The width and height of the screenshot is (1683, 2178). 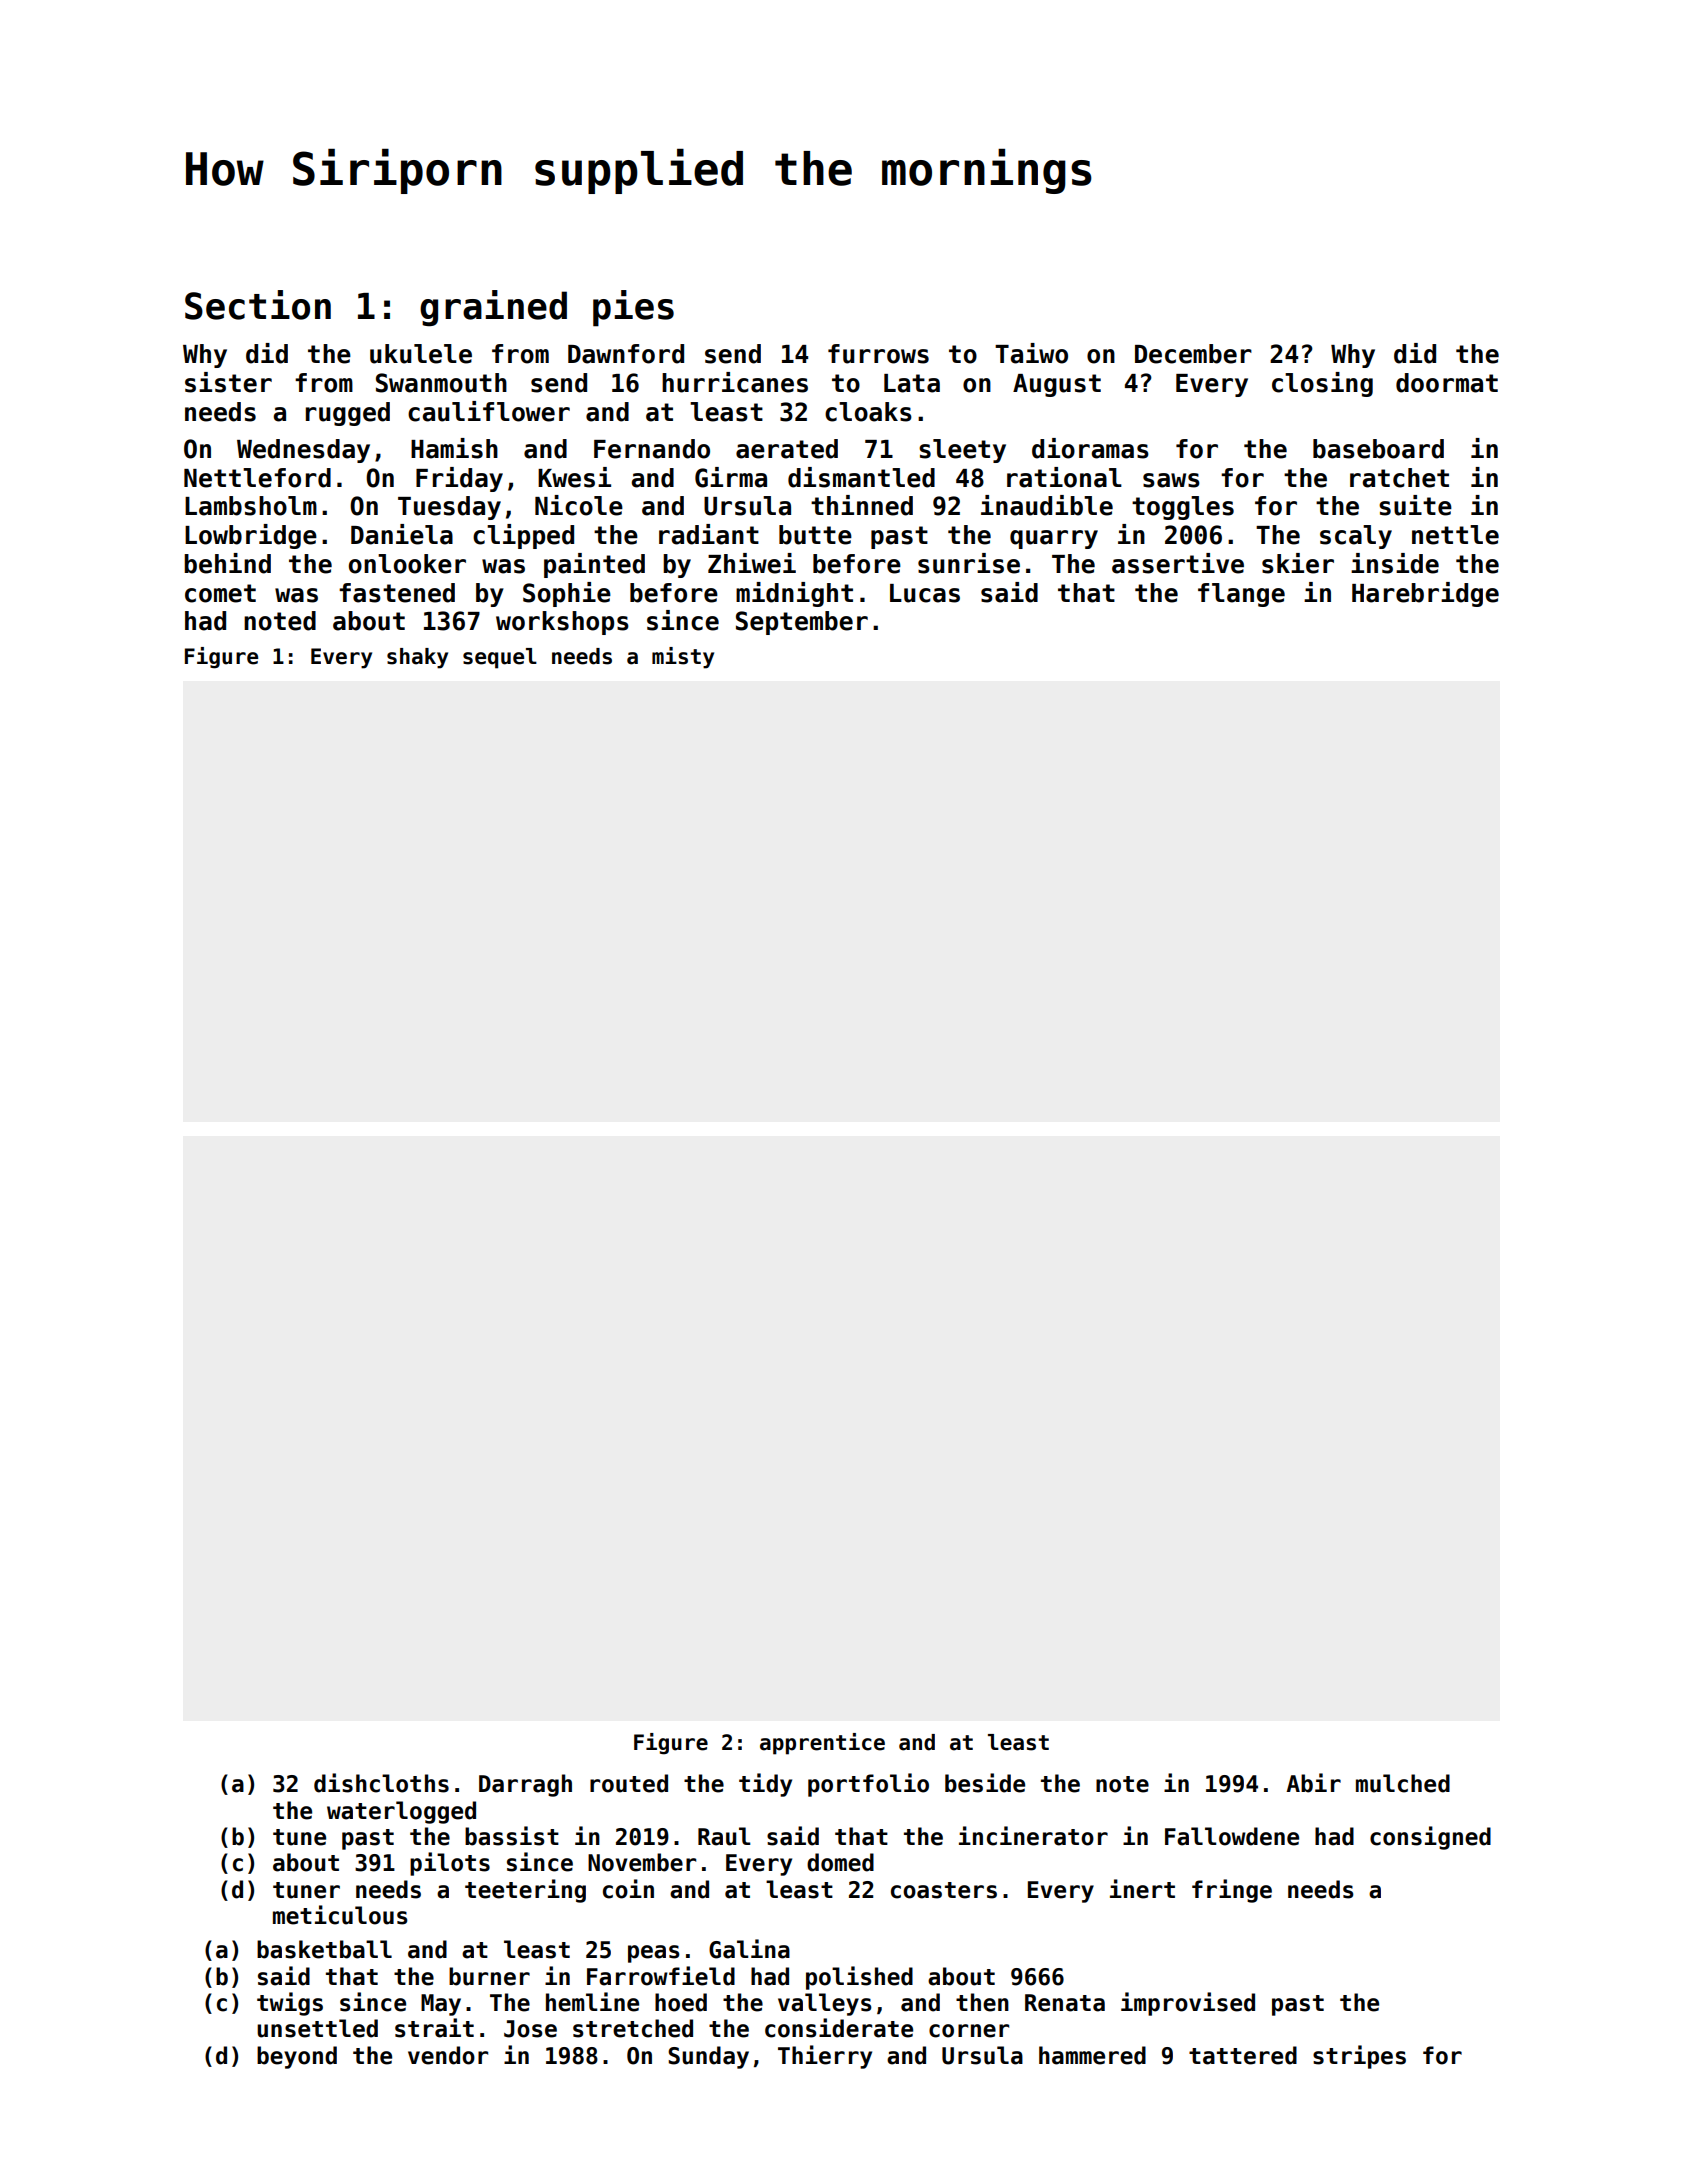 What do you see at coordinates (1425, 594) in the screenshot?
I see `Harebridge` at bounding box center [1425, 594].
